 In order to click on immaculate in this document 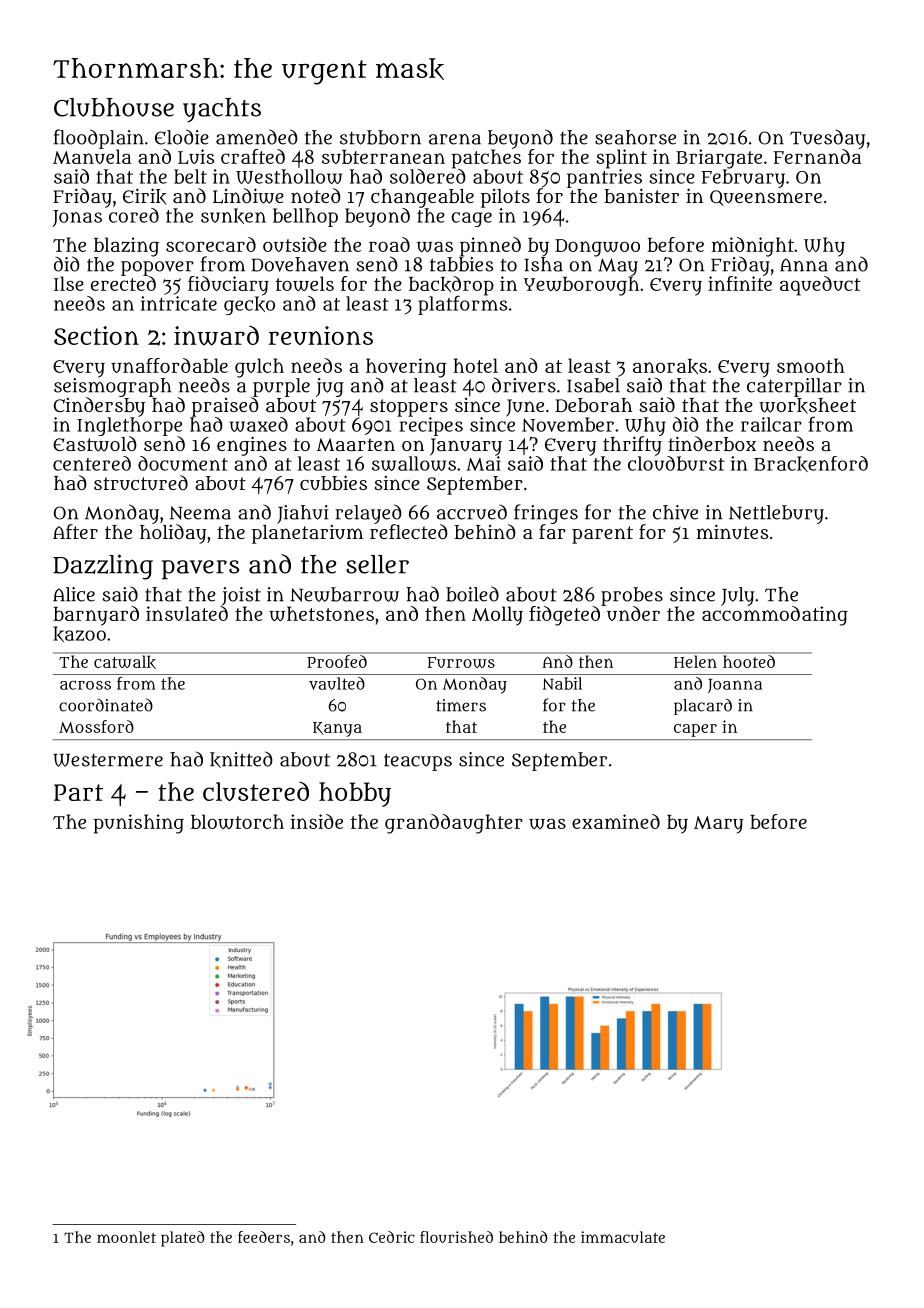, I will do `click(623, 1237)`.
